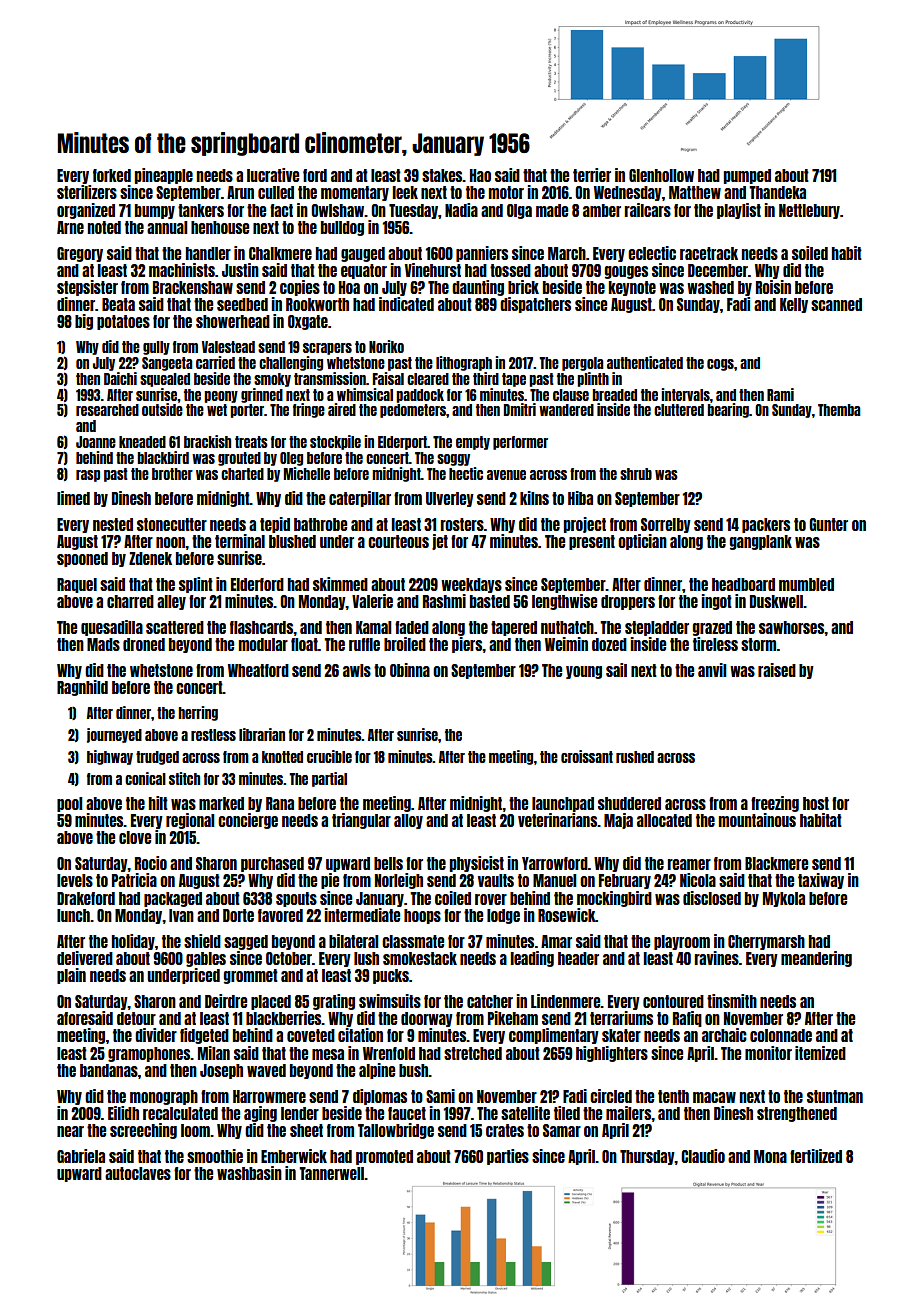 The height and width of the page is (1314, 924). What do you see at coordinates (486, 378) in the page?
I see `third` at bounding box center [486, 378].
